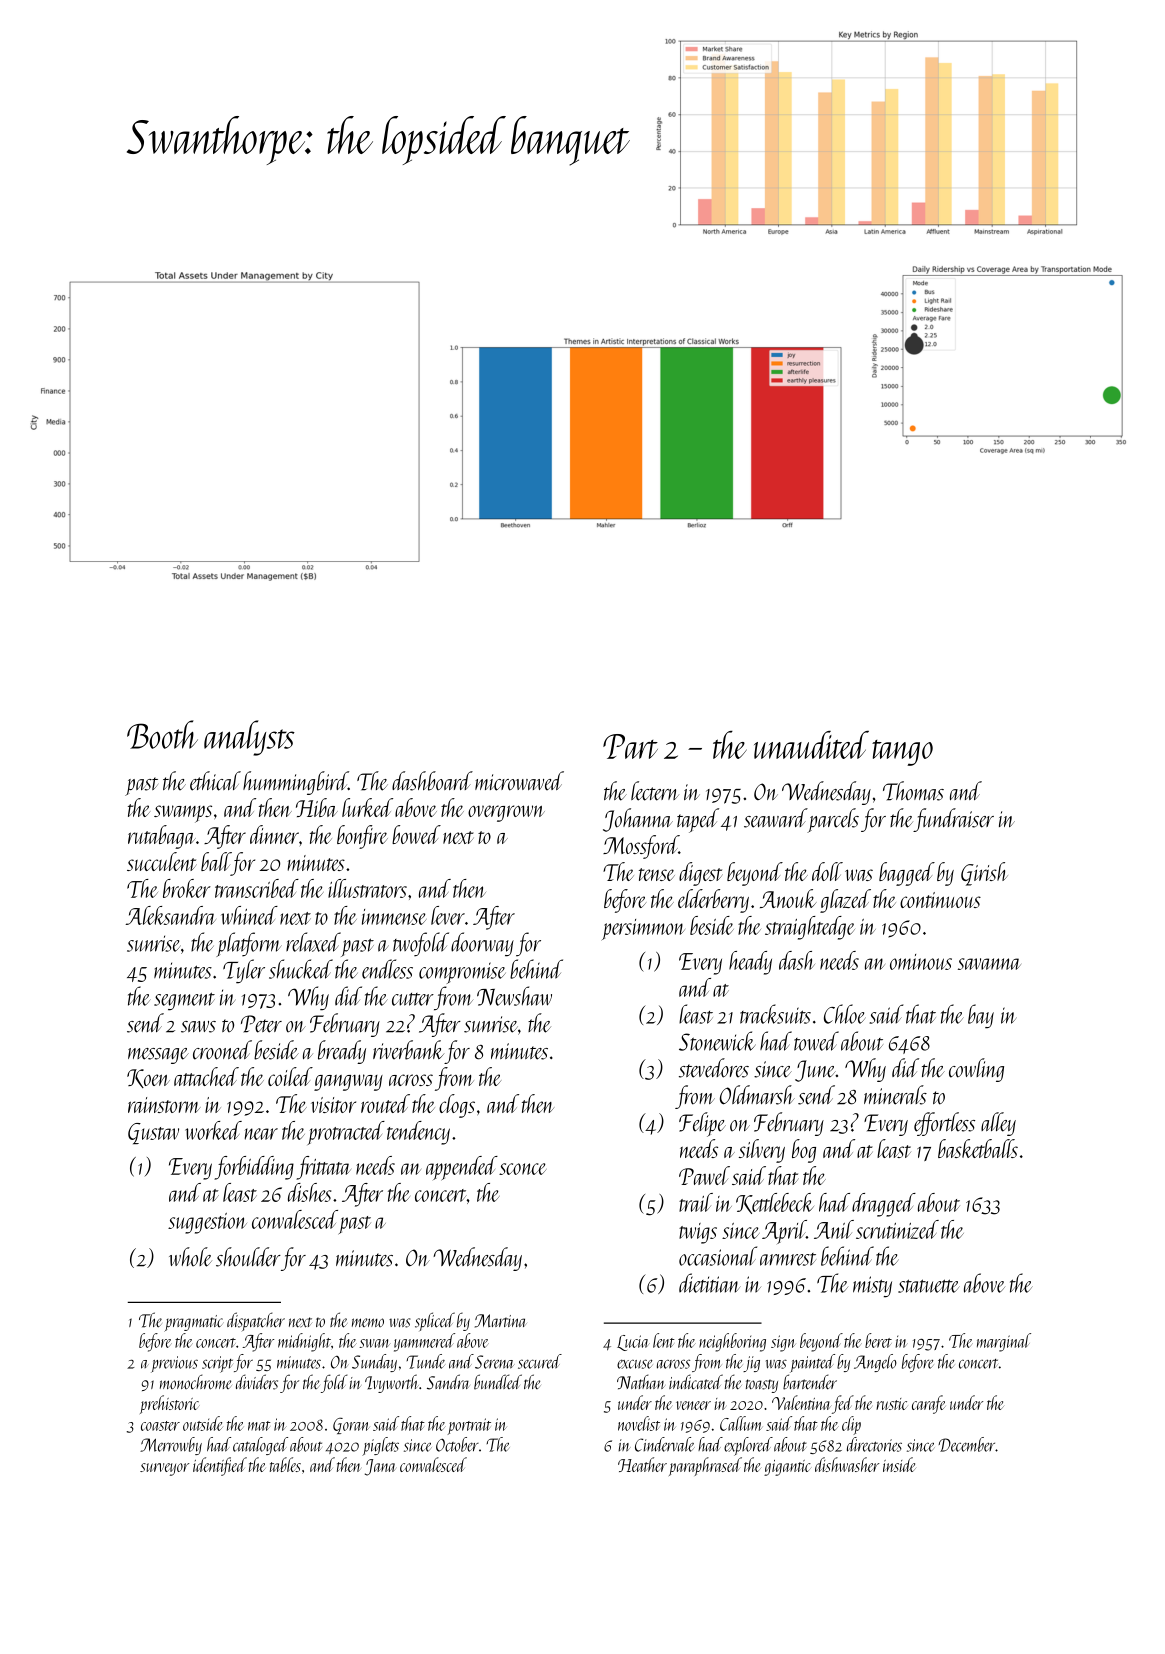  I want to click on Heather, so click(642, 1464).
